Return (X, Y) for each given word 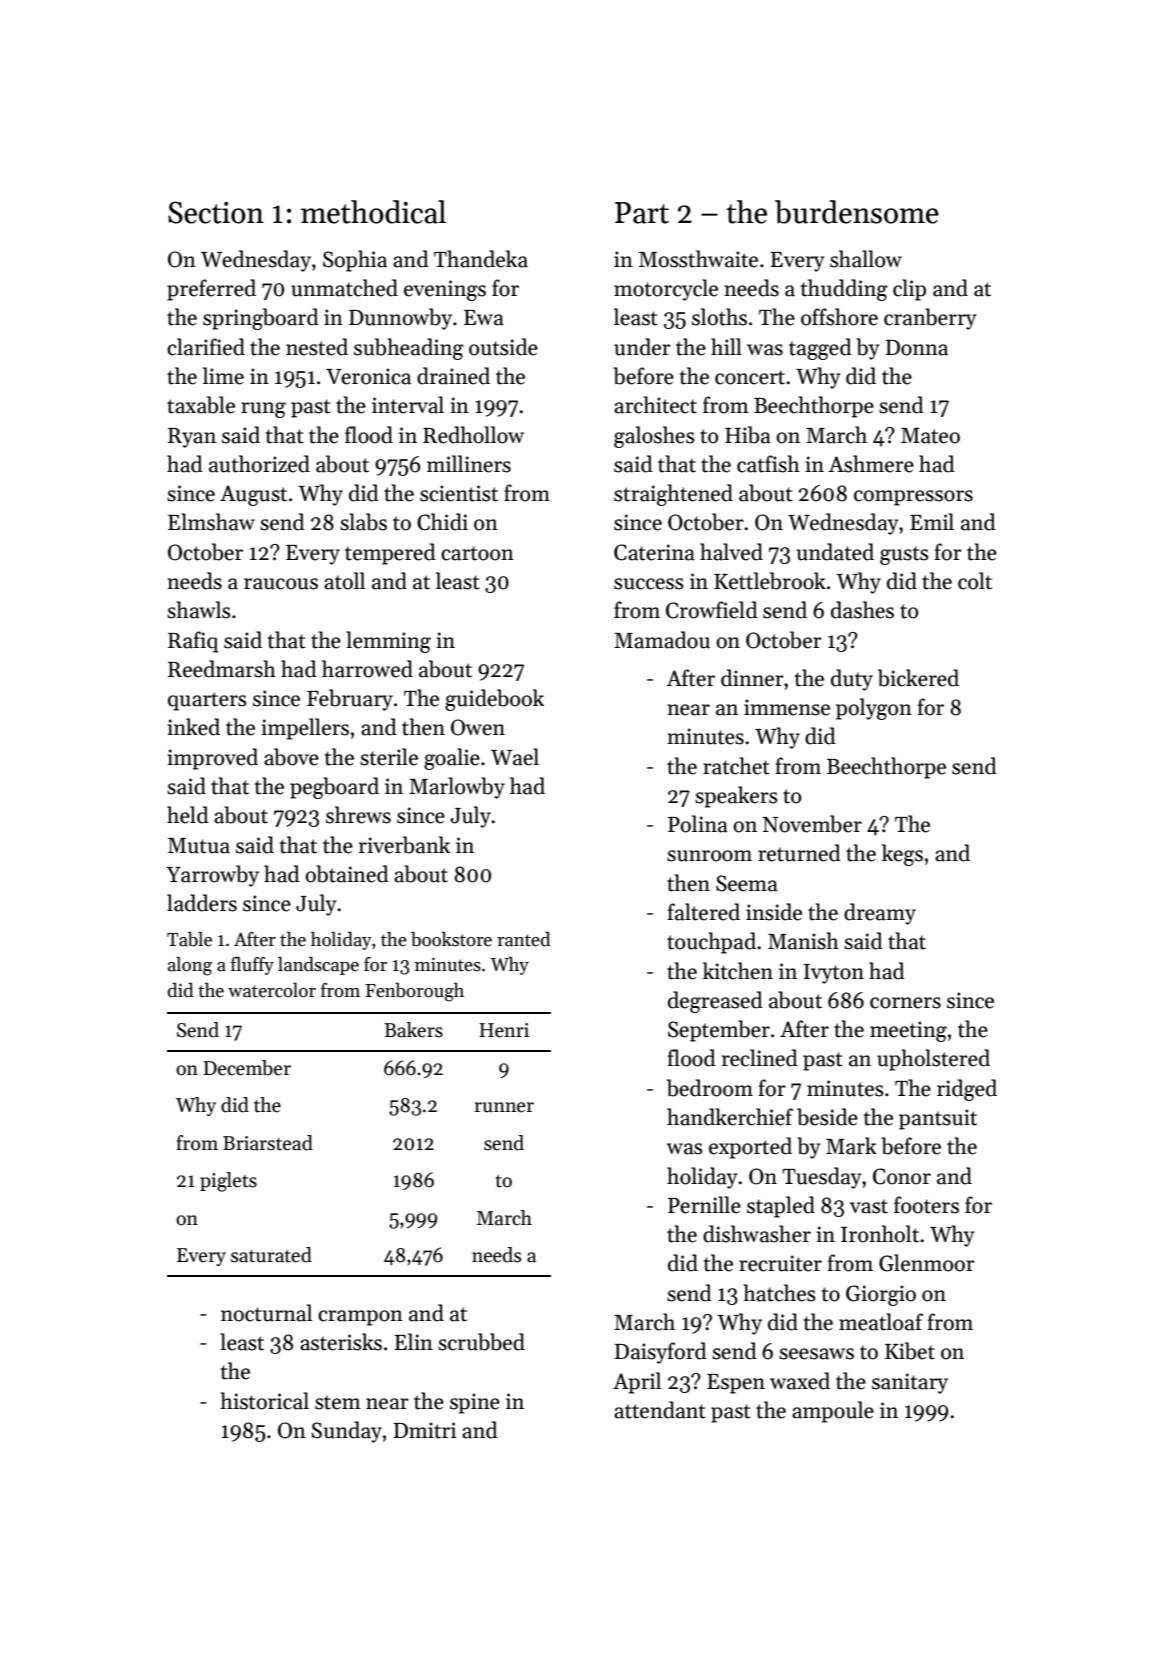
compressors (913, 498)
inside (774, 912)
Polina (698, 824)
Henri (504, 1030)
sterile (389, 757)
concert (750, 377)
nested (317, 347)
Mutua (199, 846)
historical (265, 1401)
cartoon (477, 553)
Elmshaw (211, 522)
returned (799, 853)
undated (835, 552)
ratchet (736, 766)
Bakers (413, 1030)
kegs (902, 855)
